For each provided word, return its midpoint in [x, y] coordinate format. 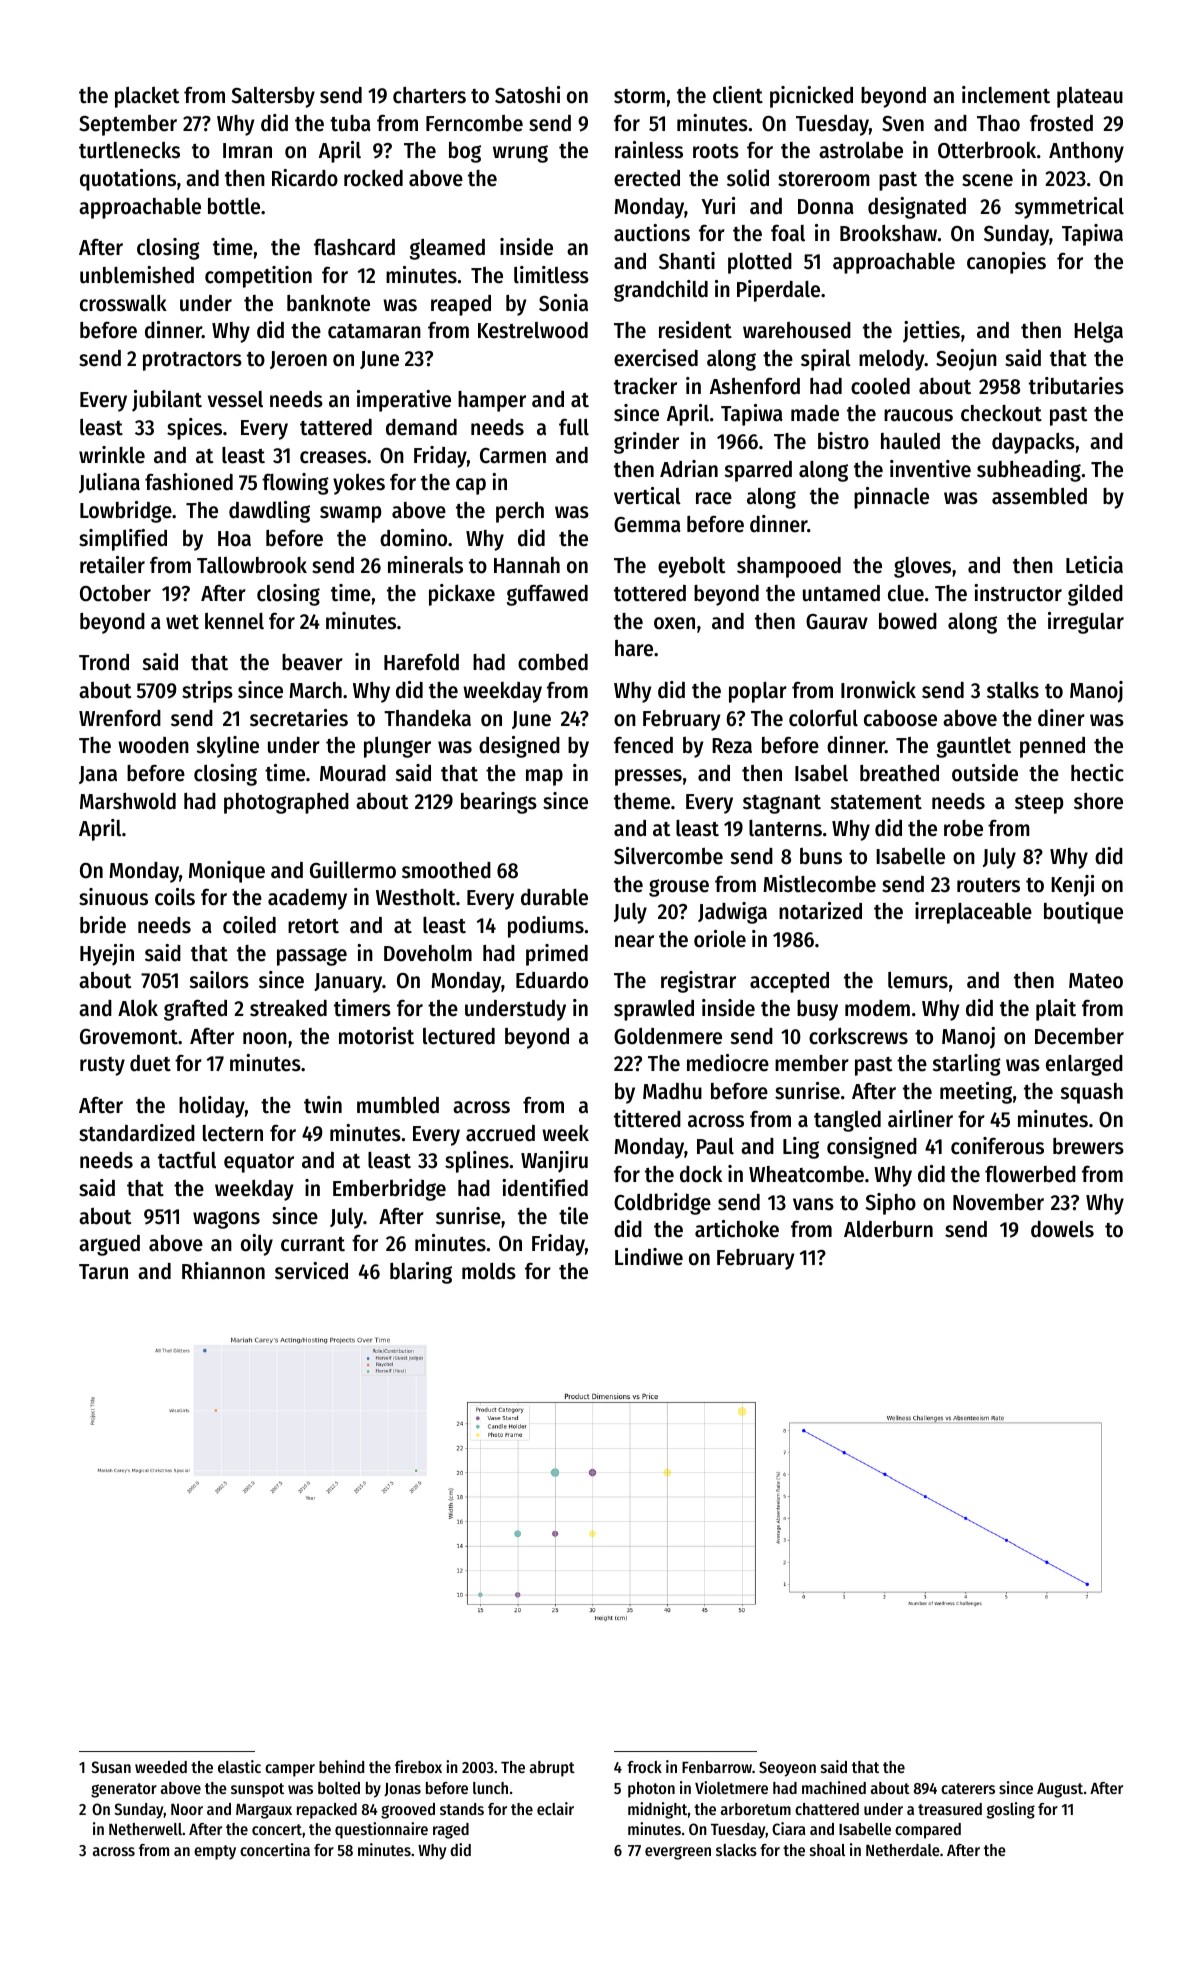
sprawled [654, 1010]
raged [451, 1831]
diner [1061, 718]
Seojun [966, 360]
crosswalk [123, 303]
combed [553, 662]
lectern [233, 1133]
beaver [312, 662]
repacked [327, 1811]
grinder [646, 443]
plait [1056, 1010]
